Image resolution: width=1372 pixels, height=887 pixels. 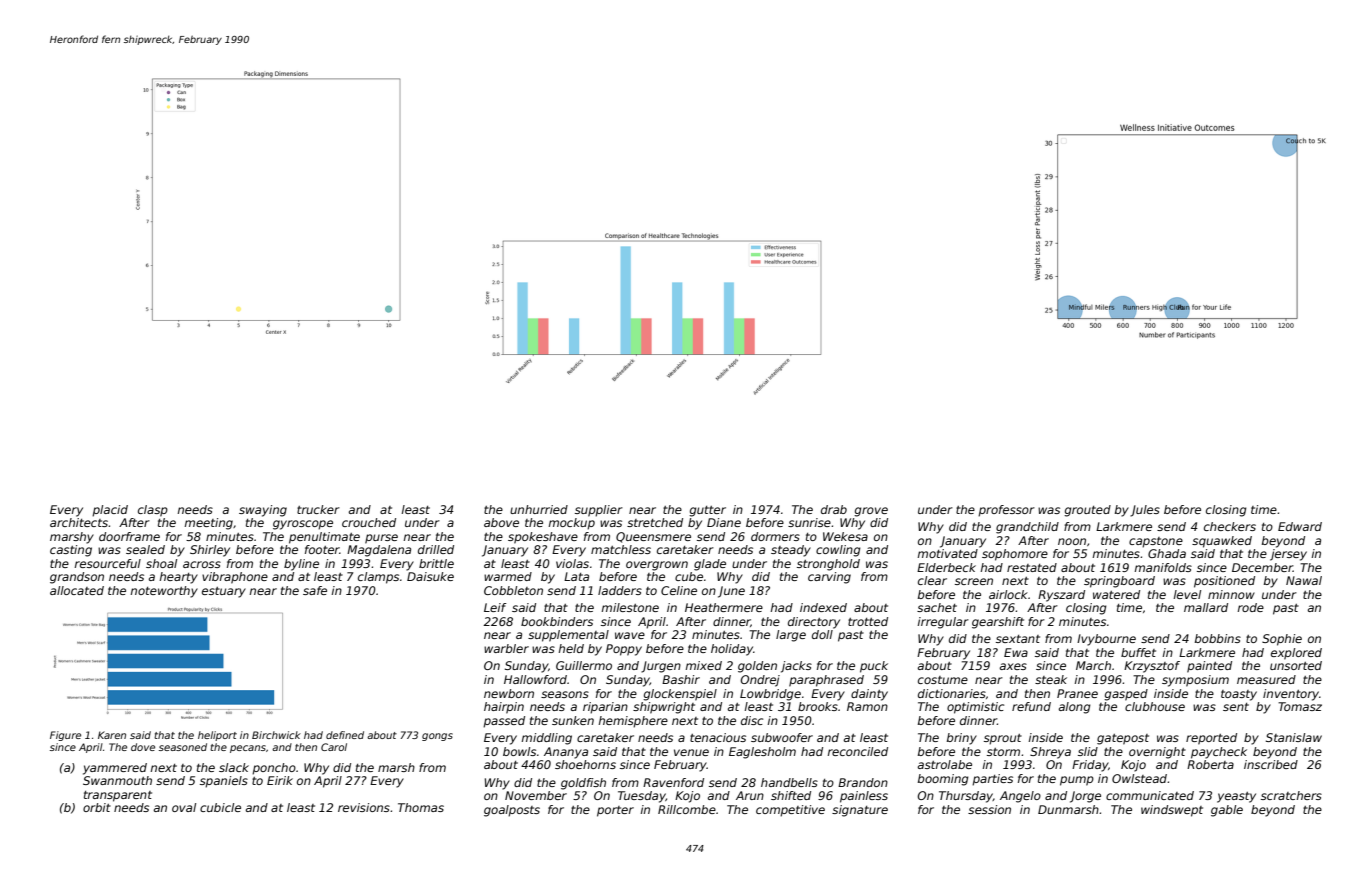 I want to click on Leif, so click(x=495, y=607).
